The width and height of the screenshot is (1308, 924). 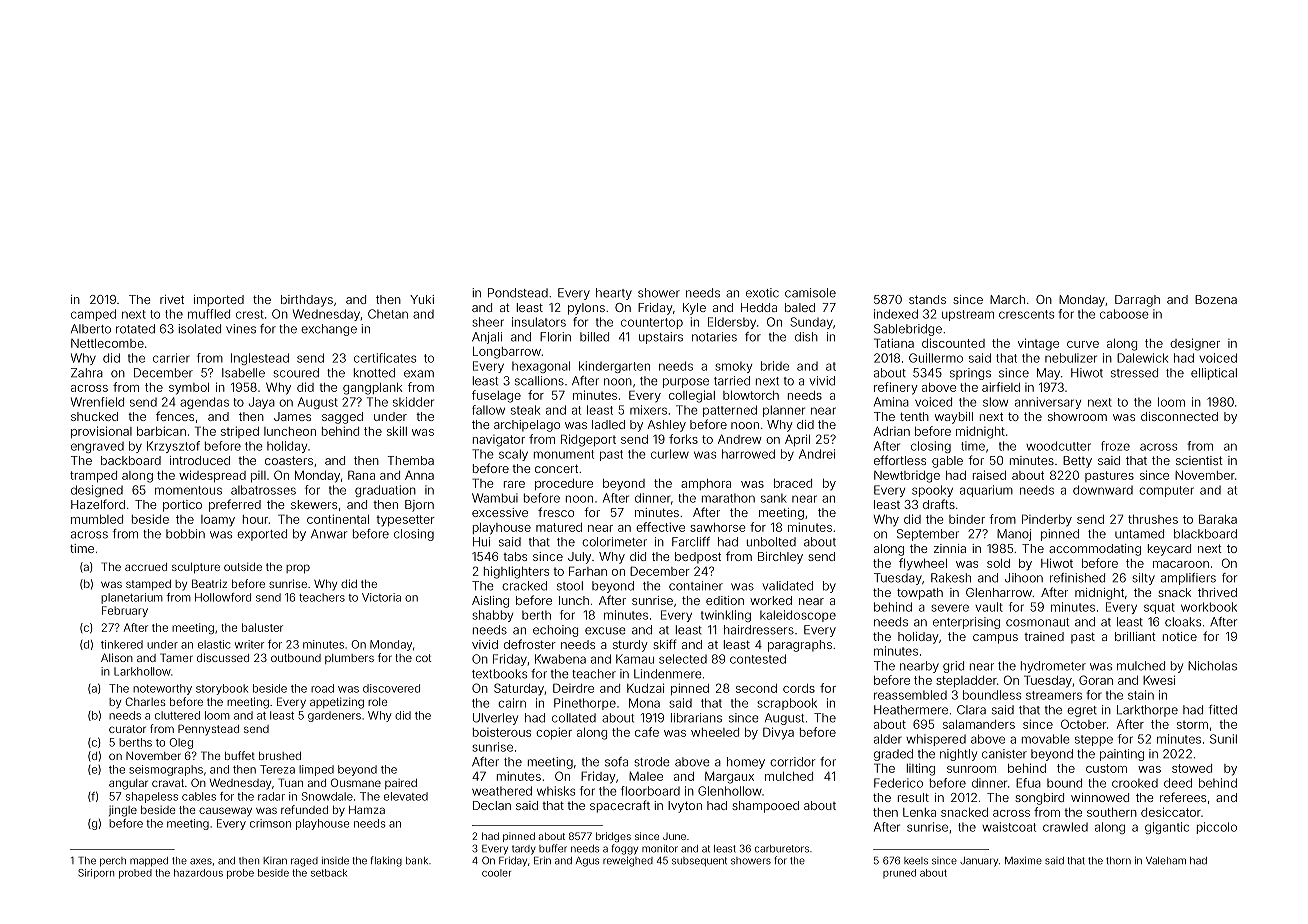 I want to click on Declan, so click(x=492, y=805).
